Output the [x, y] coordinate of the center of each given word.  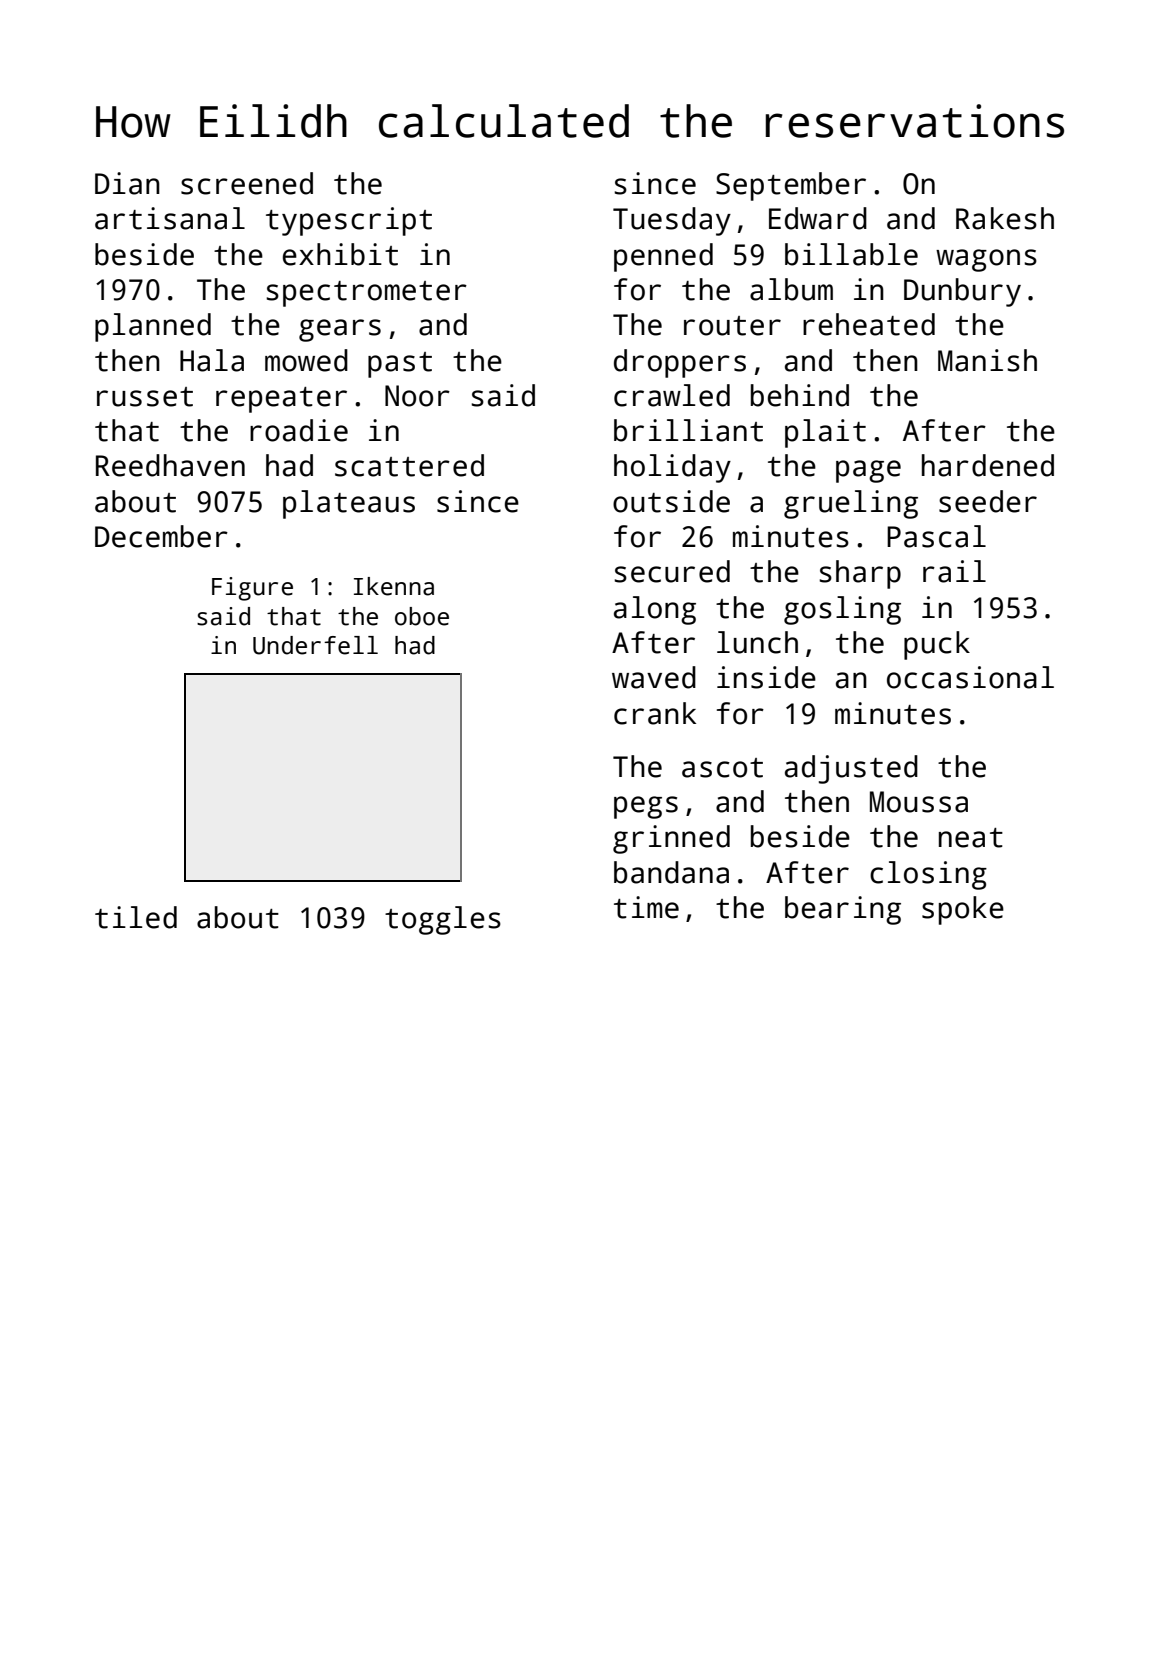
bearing [843, 910]
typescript [349, 221]
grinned [671, 839]
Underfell [315, 645]
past [400, 365]
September [791, 186]
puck [937, 645]
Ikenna [394, 586]
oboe [422, 616]
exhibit [340, 254]
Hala [212, 360]
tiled [136, 917]
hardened [988, 465]
